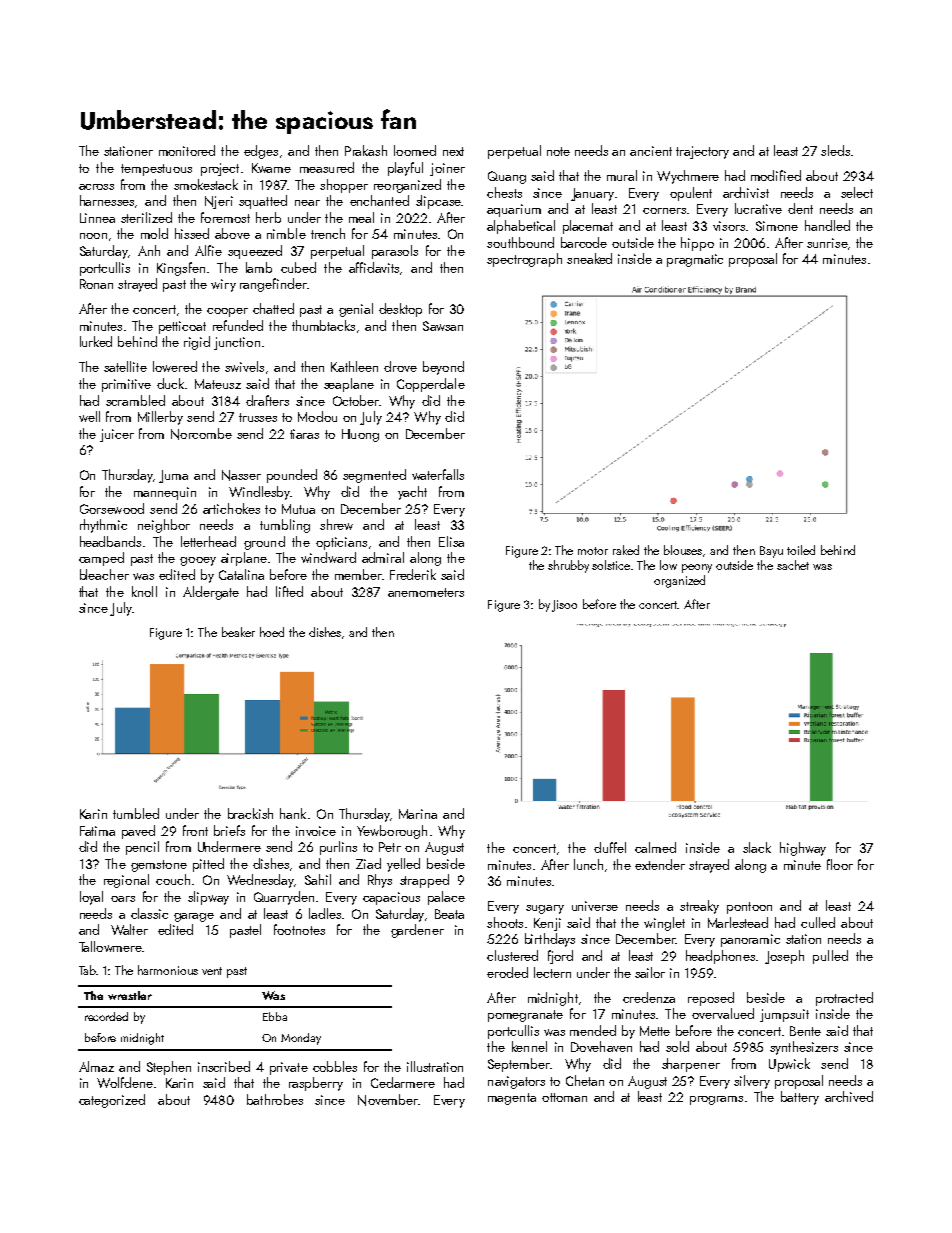  Describe the element at coordinates (238, 632) in the image. I see `beaker` at that location.
